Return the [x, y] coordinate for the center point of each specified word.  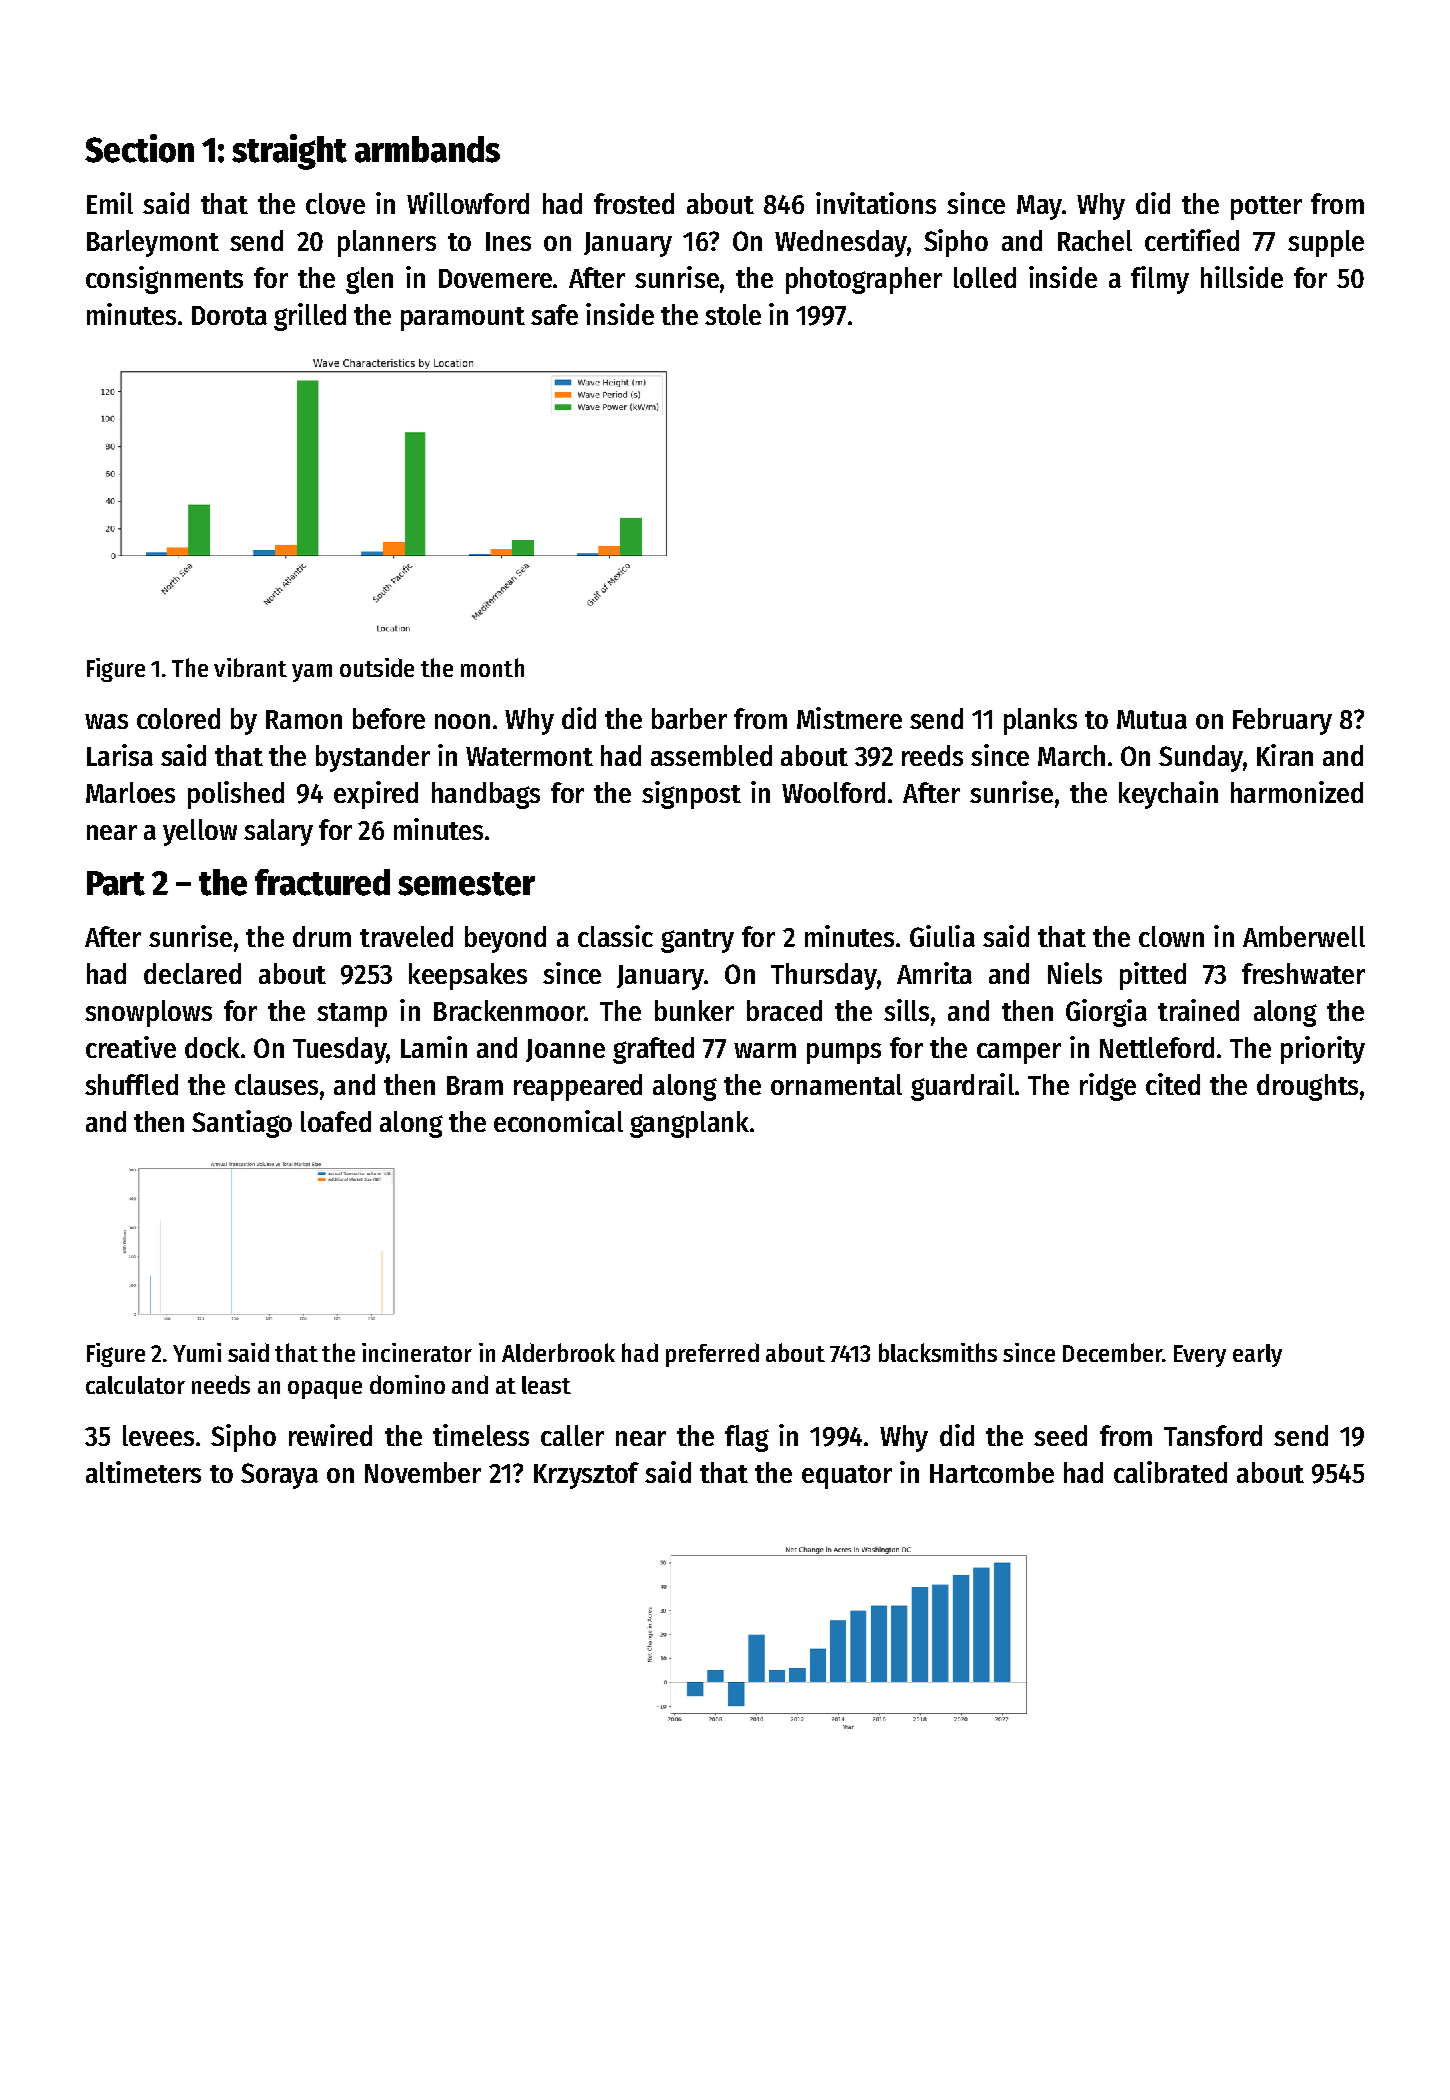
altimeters [143, 1472]
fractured [322, 882]
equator [847, 1477]
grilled [310, 317]
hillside [1242, 277]
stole [733, 314]
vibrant [250, 667]
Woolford [833, 792]
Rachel [1095, 240]
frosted [634, 203]
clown [1171, 936]
